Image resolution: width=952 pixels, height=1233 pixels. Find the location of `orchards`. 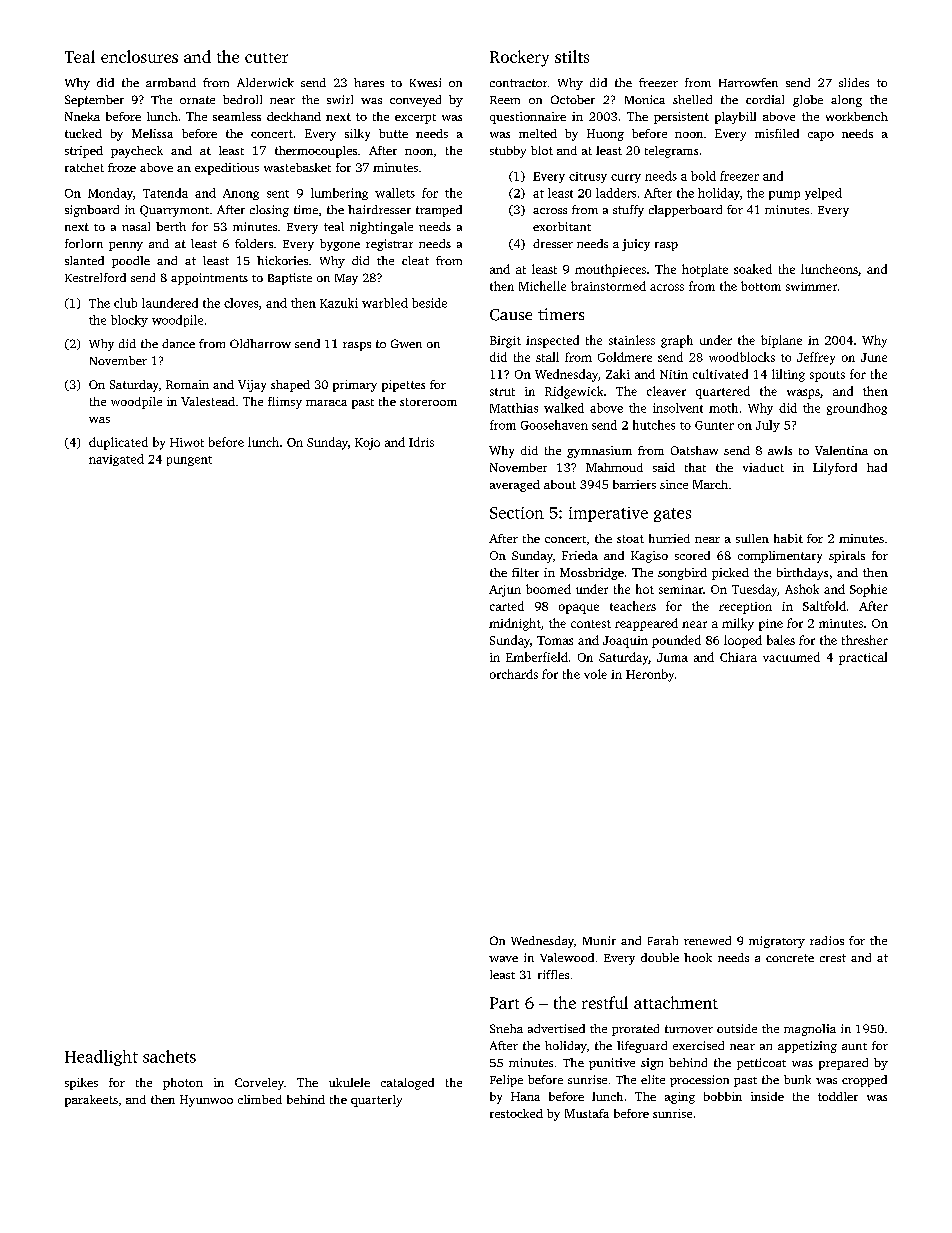

orchards is located at coordinates (514, 674).
